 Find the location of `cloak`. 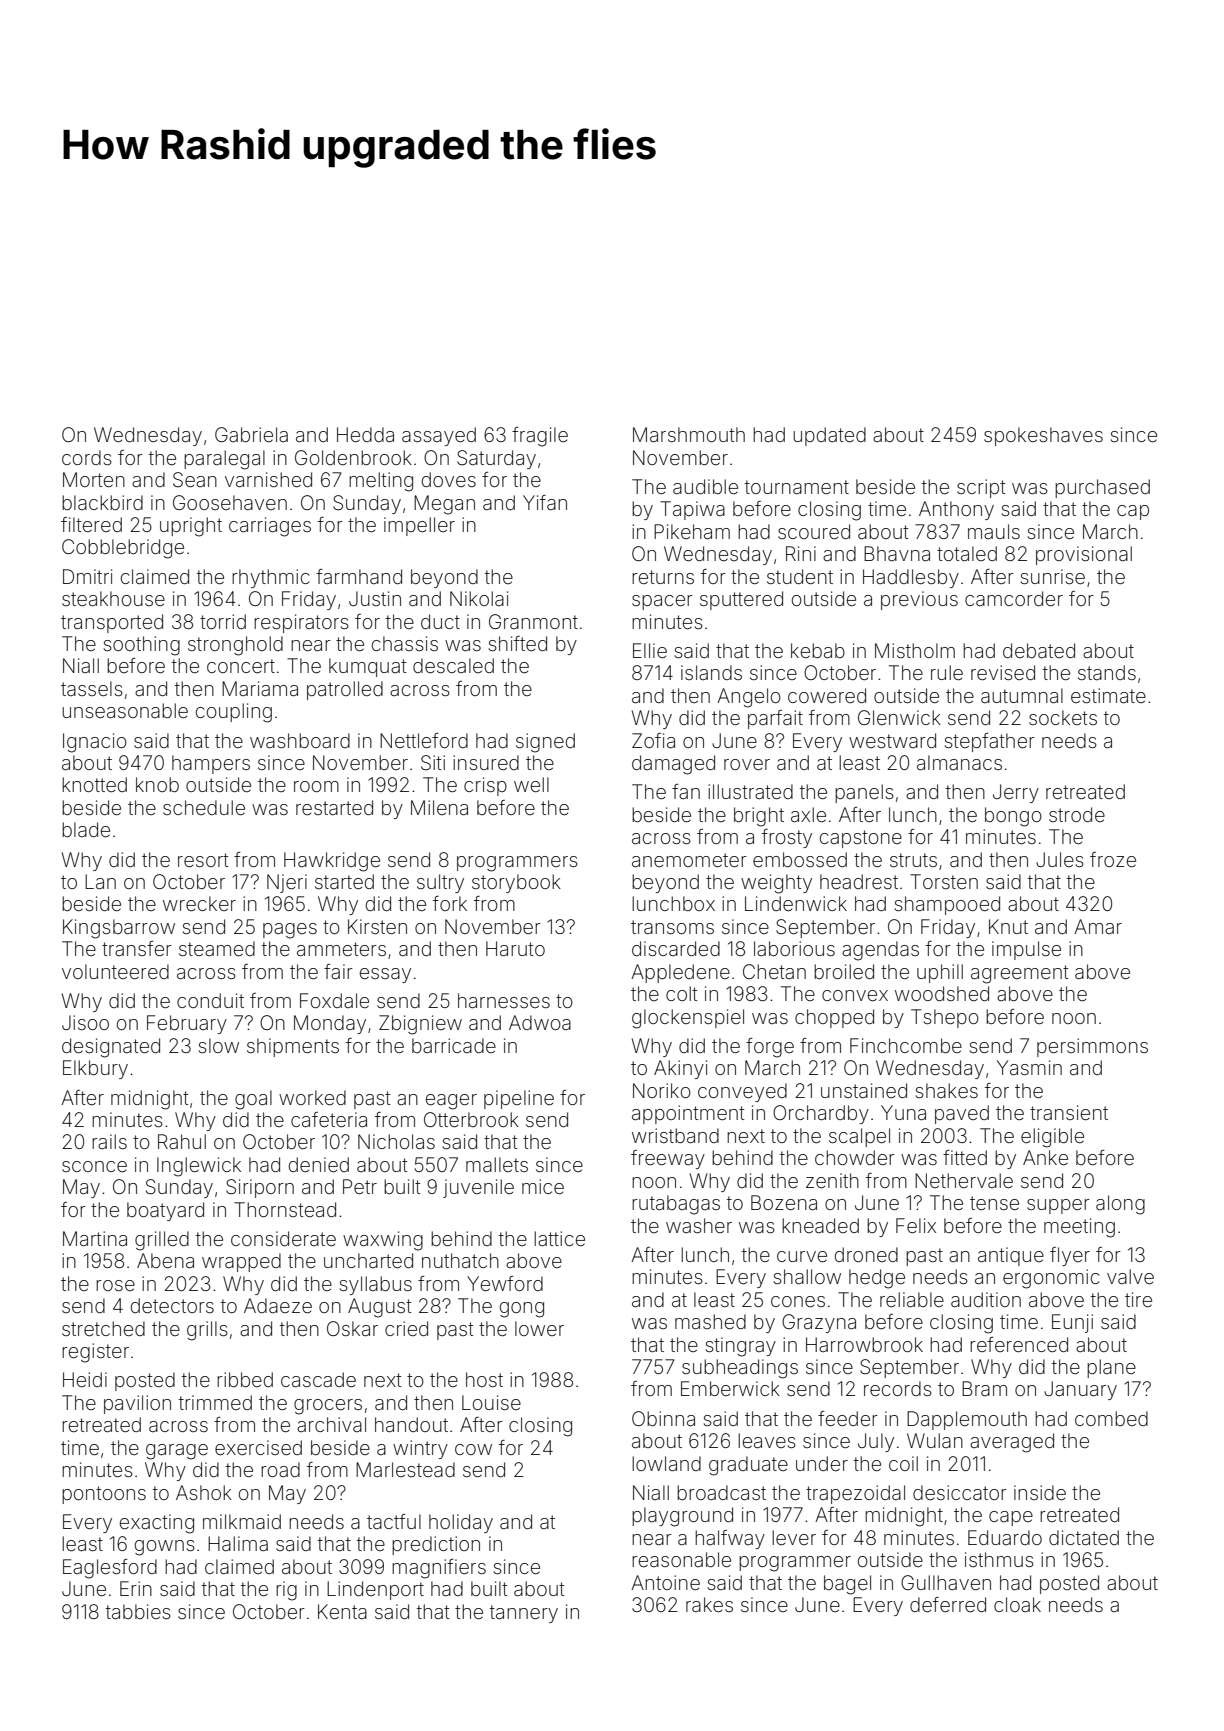

cloak is located at coordinates (1017, 1604).
